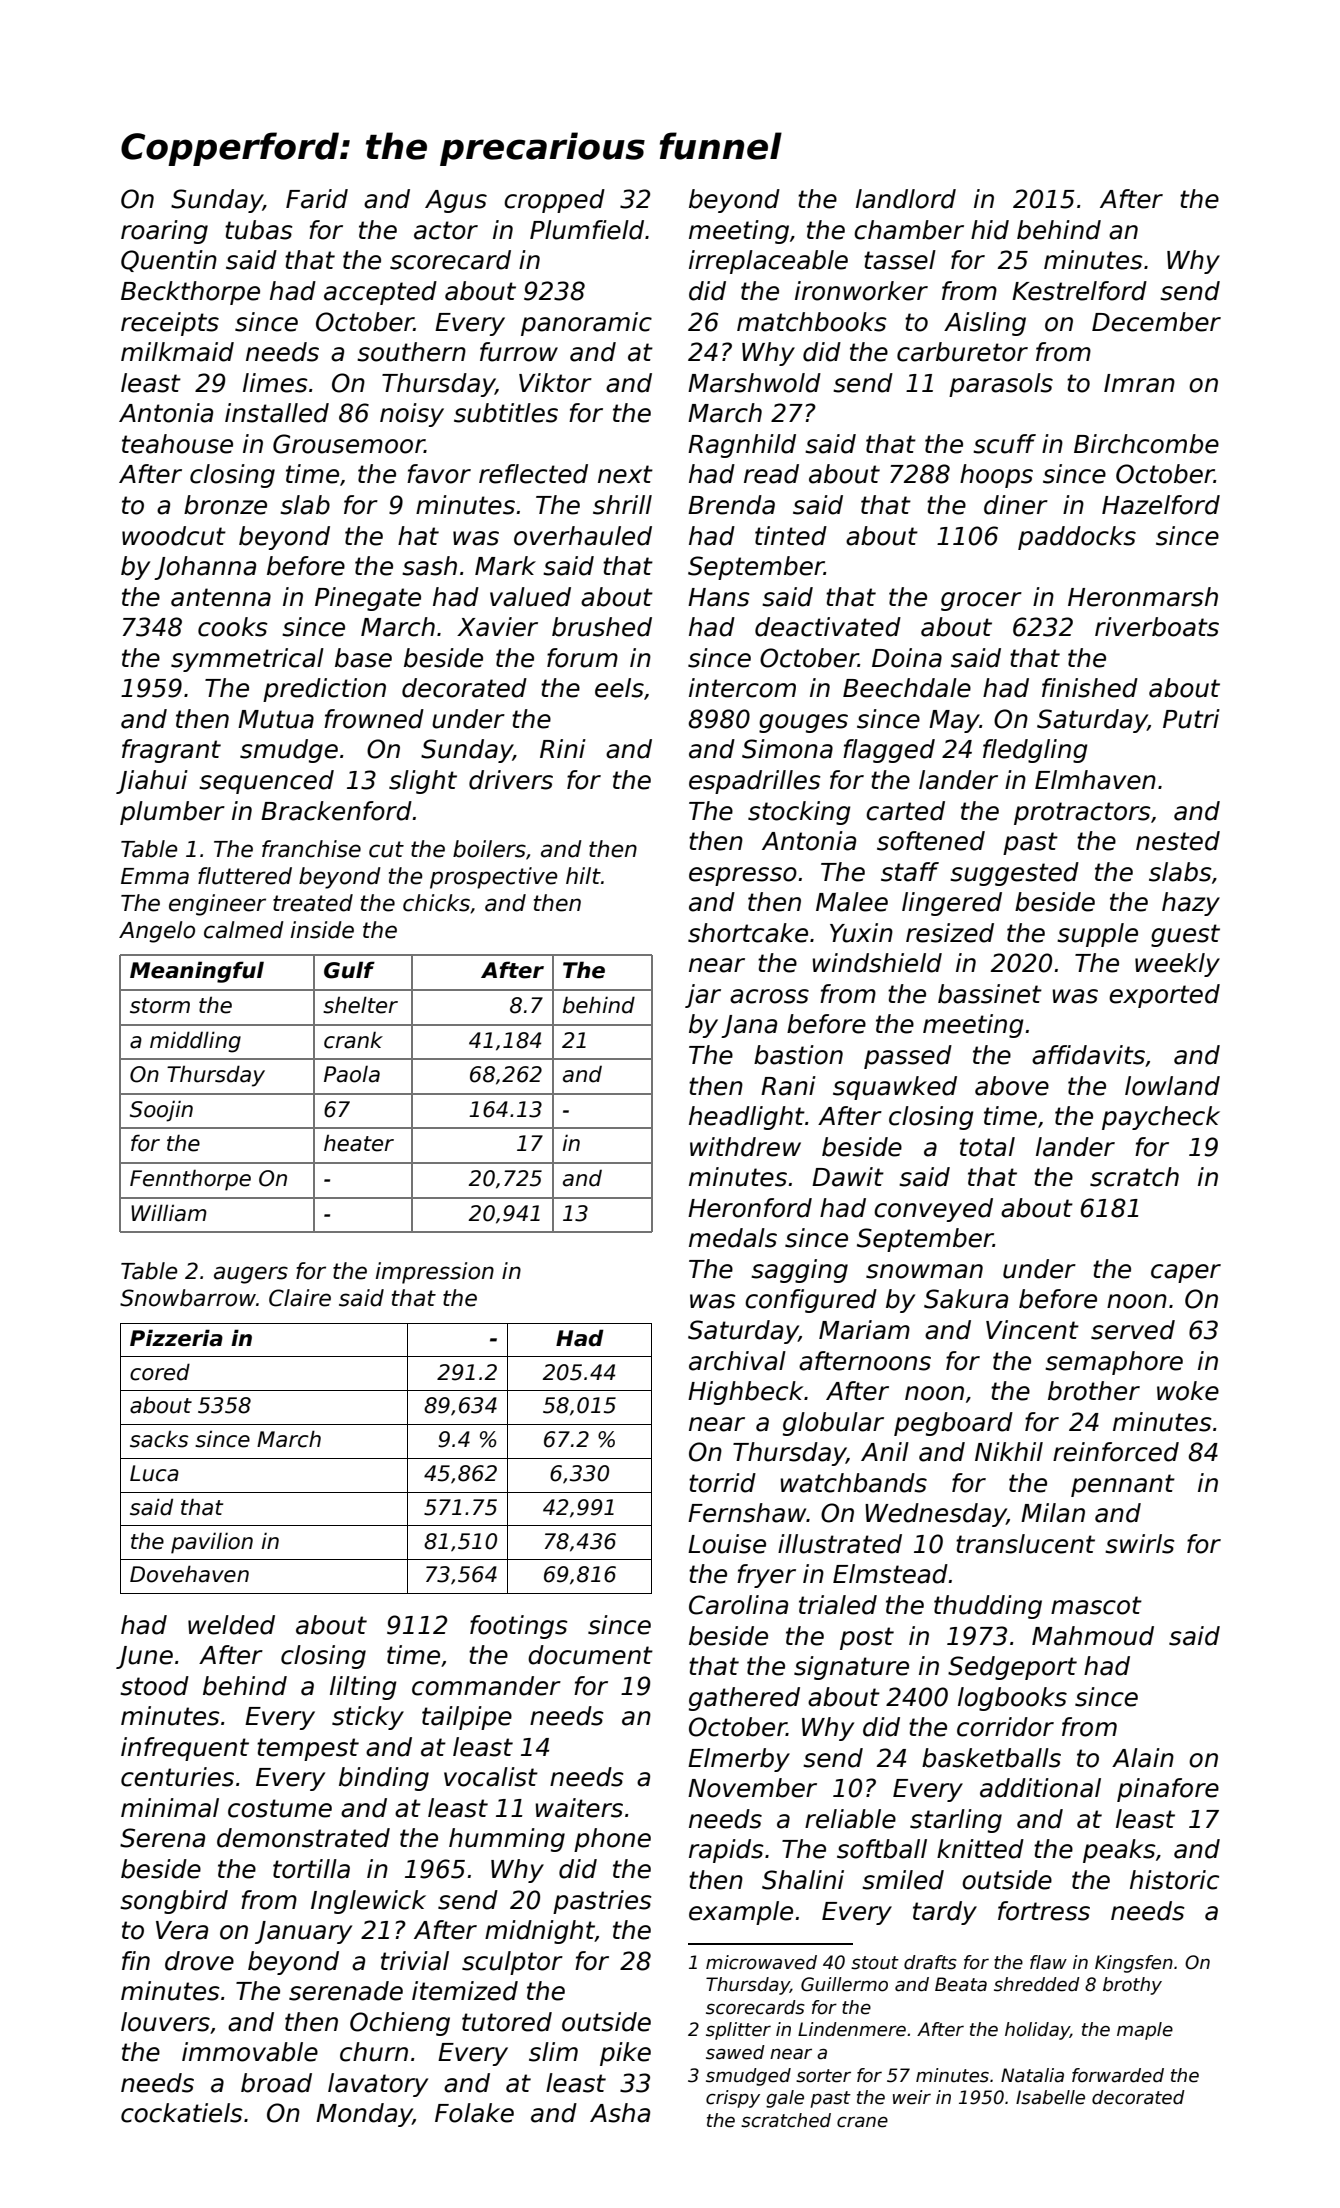  What do you see at coordinates (359, 1143) in the screenshot?
I see `heater` at bounding box center [359, 1143].
